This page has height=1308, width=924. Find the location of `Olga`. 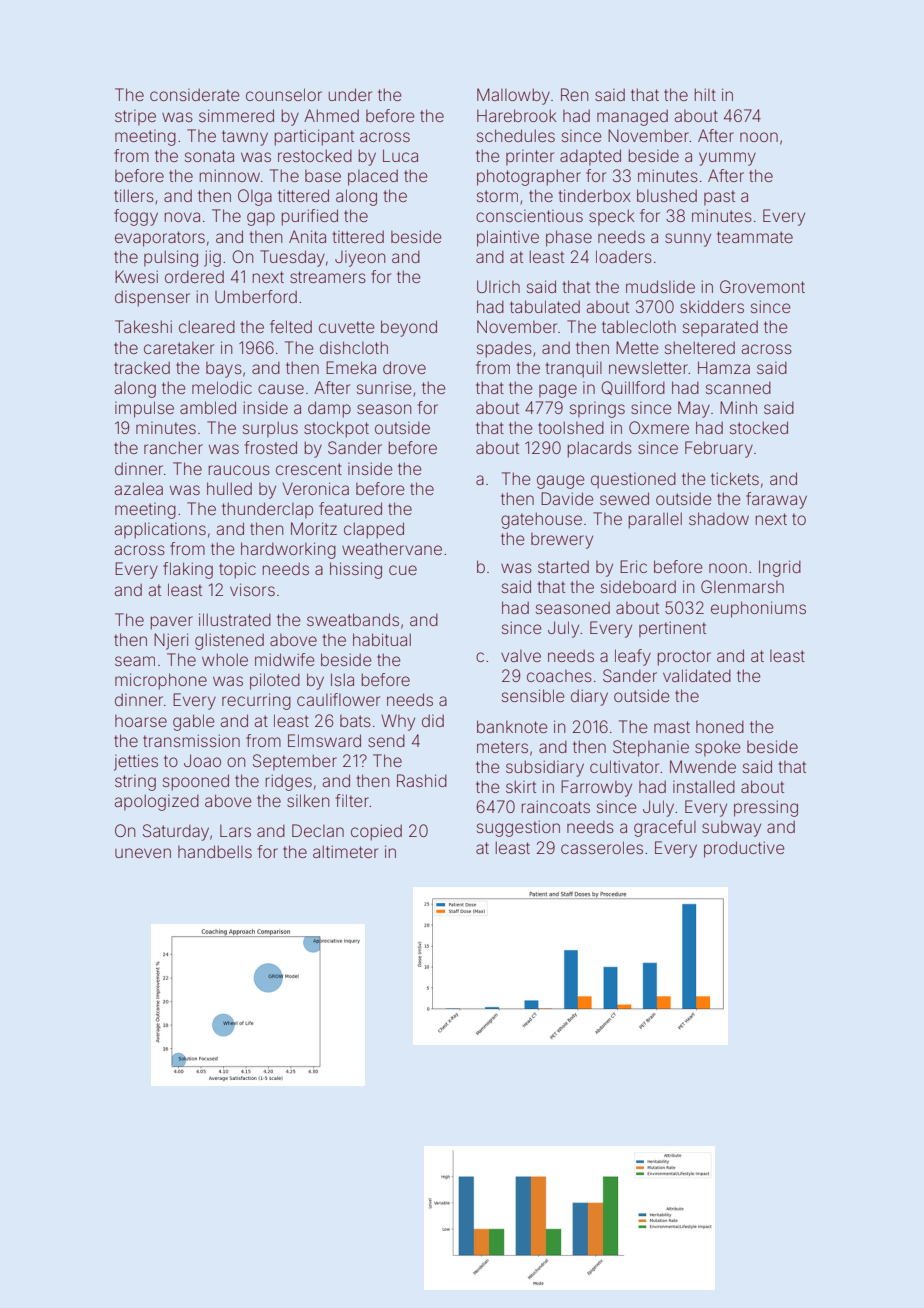

Olga is located at coordinates (255, 197).
